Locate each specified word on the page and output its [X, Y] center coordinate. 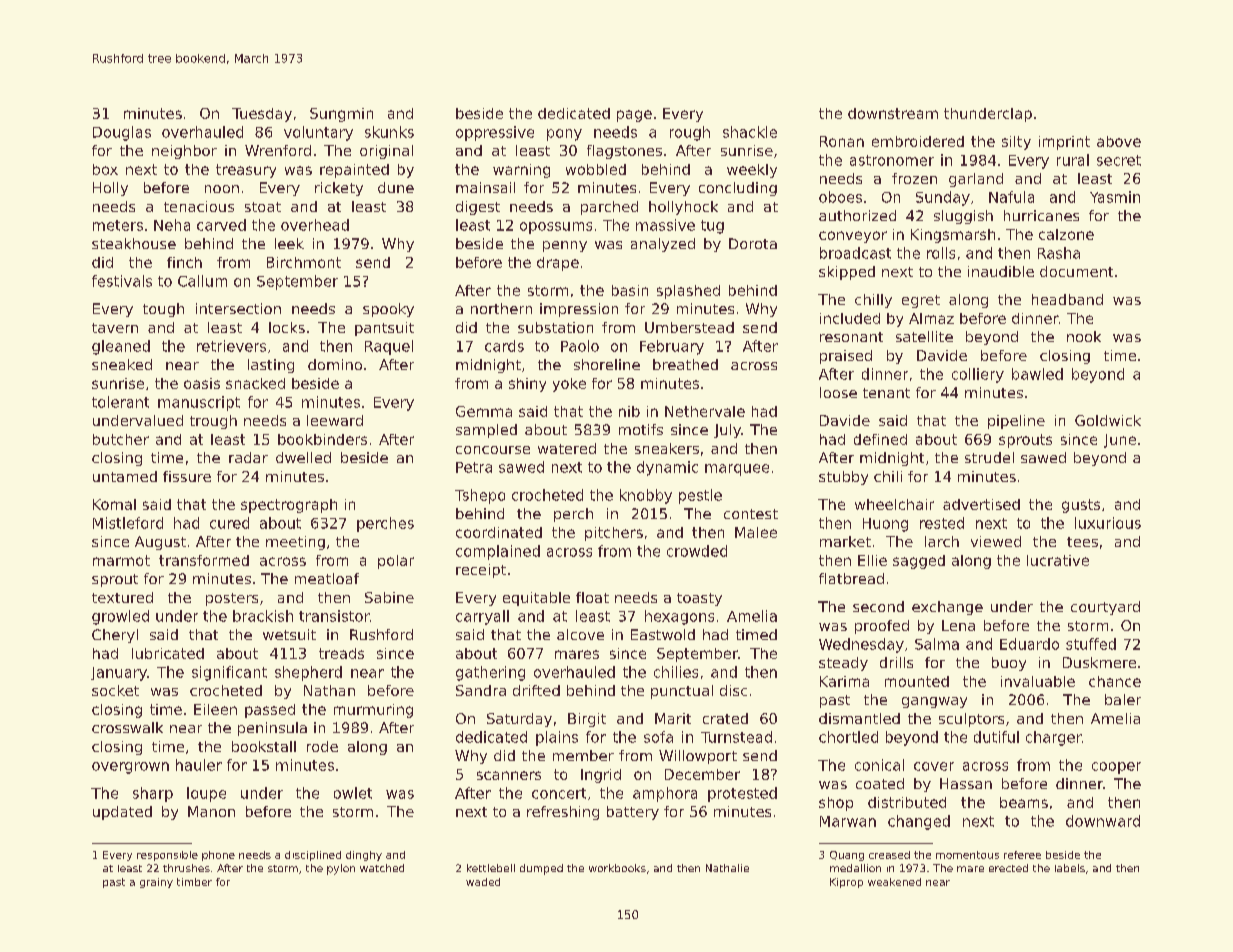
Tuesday [262, 115]
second [878, 606]
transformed [204, 560]
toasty [699, 599]
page [634, 116]
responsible [167, 856]
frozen [914, 178]
